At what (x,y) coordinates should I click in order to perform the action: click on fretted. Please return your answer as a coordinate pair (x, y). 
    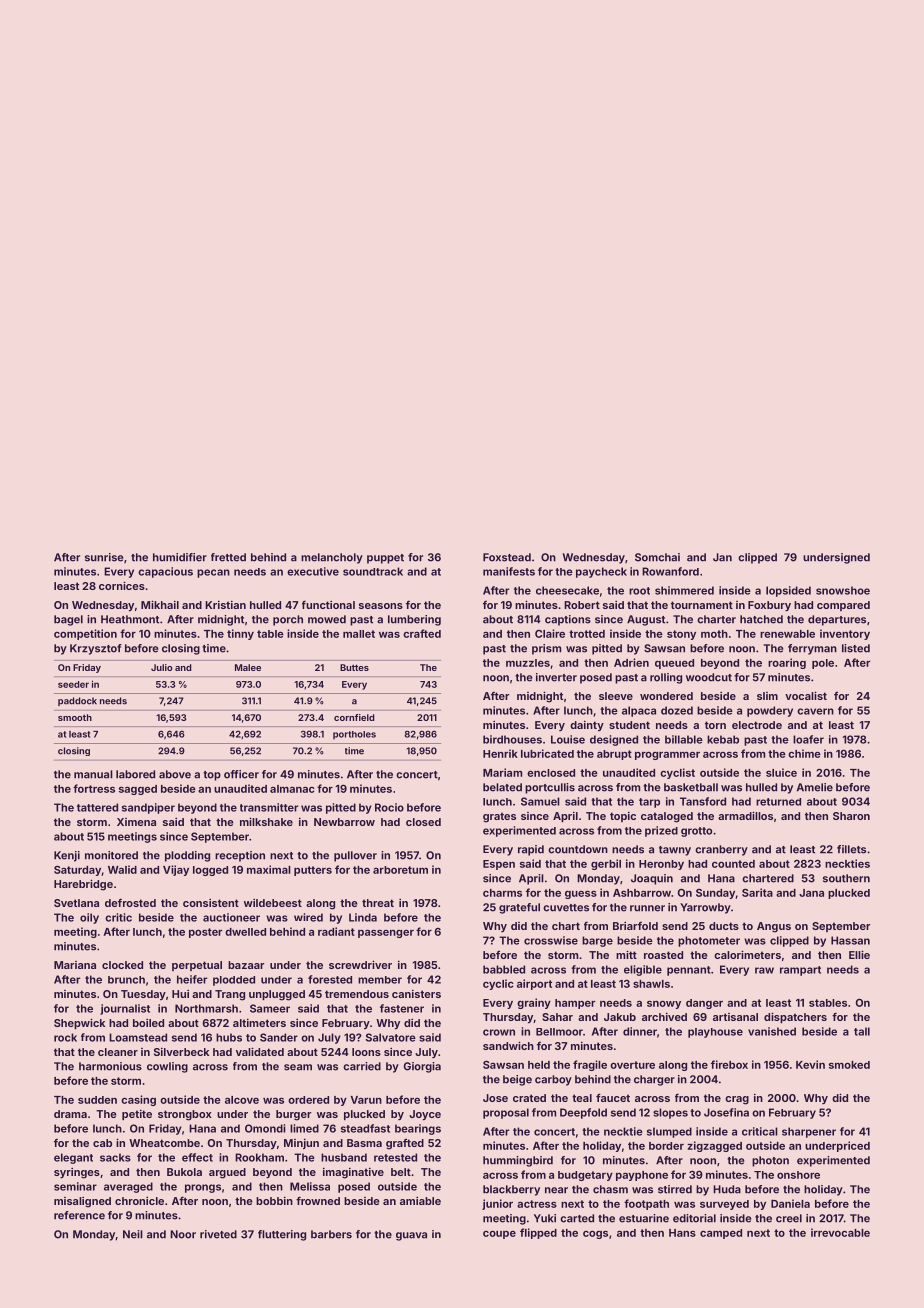
    Looking at the image, I should click on (228, 557).
